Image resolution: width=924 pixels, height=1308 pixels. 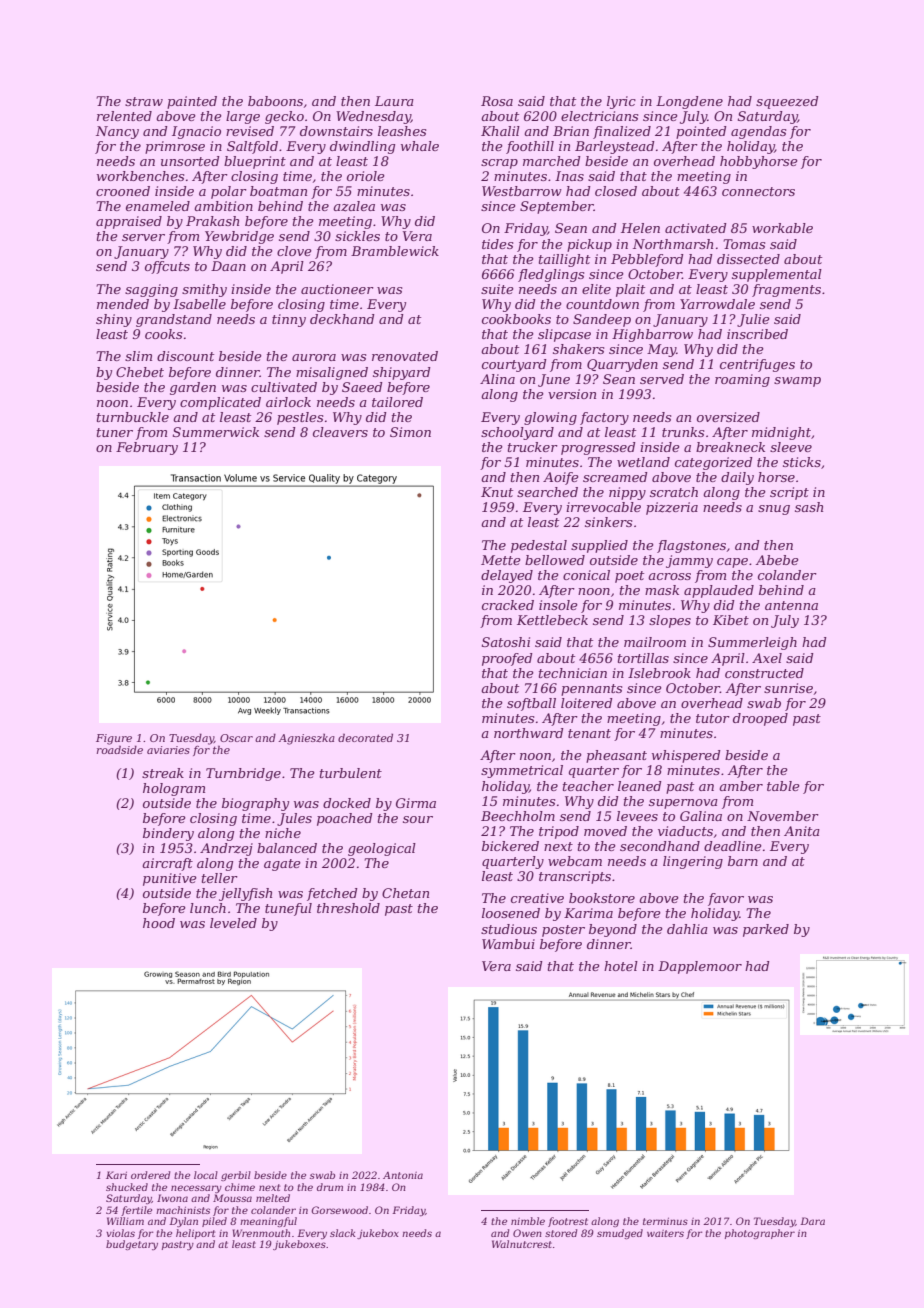 I want to click on drooped, so click(x=760, y=719).
